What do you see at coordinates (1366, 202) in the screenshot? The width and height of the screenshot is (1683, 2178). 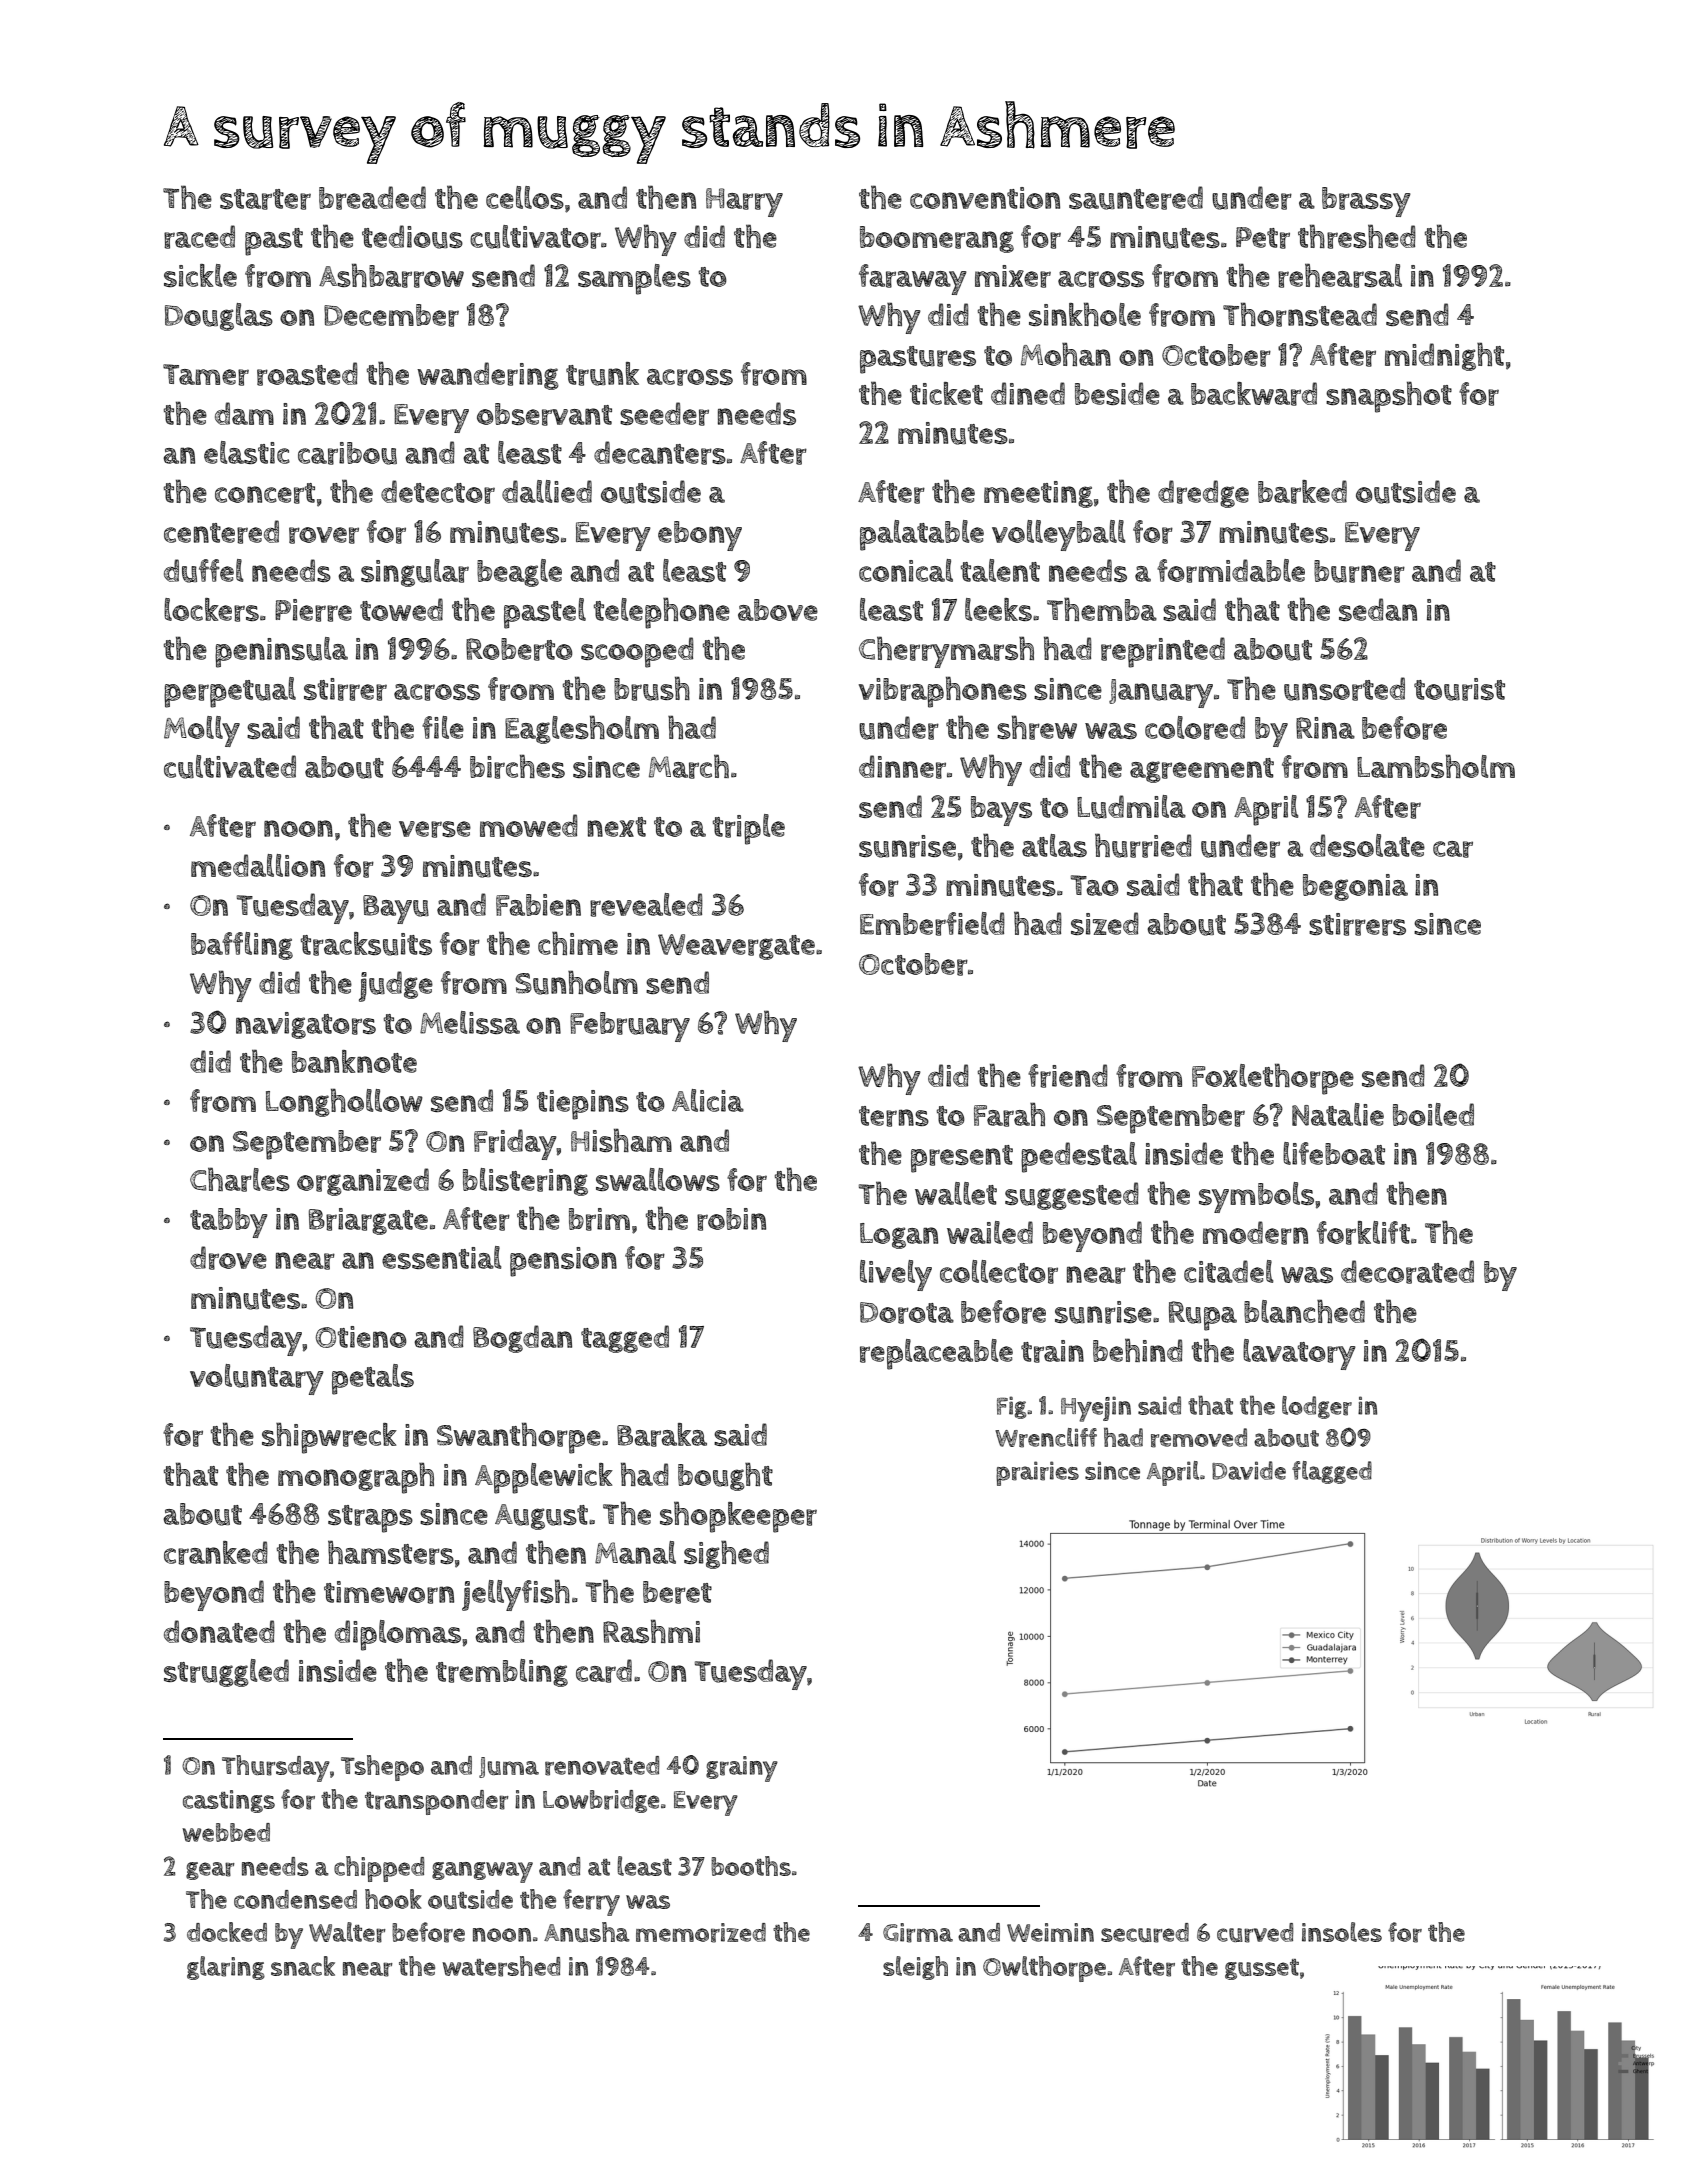 I see `brassy` at bounding box center [1366, 202].
